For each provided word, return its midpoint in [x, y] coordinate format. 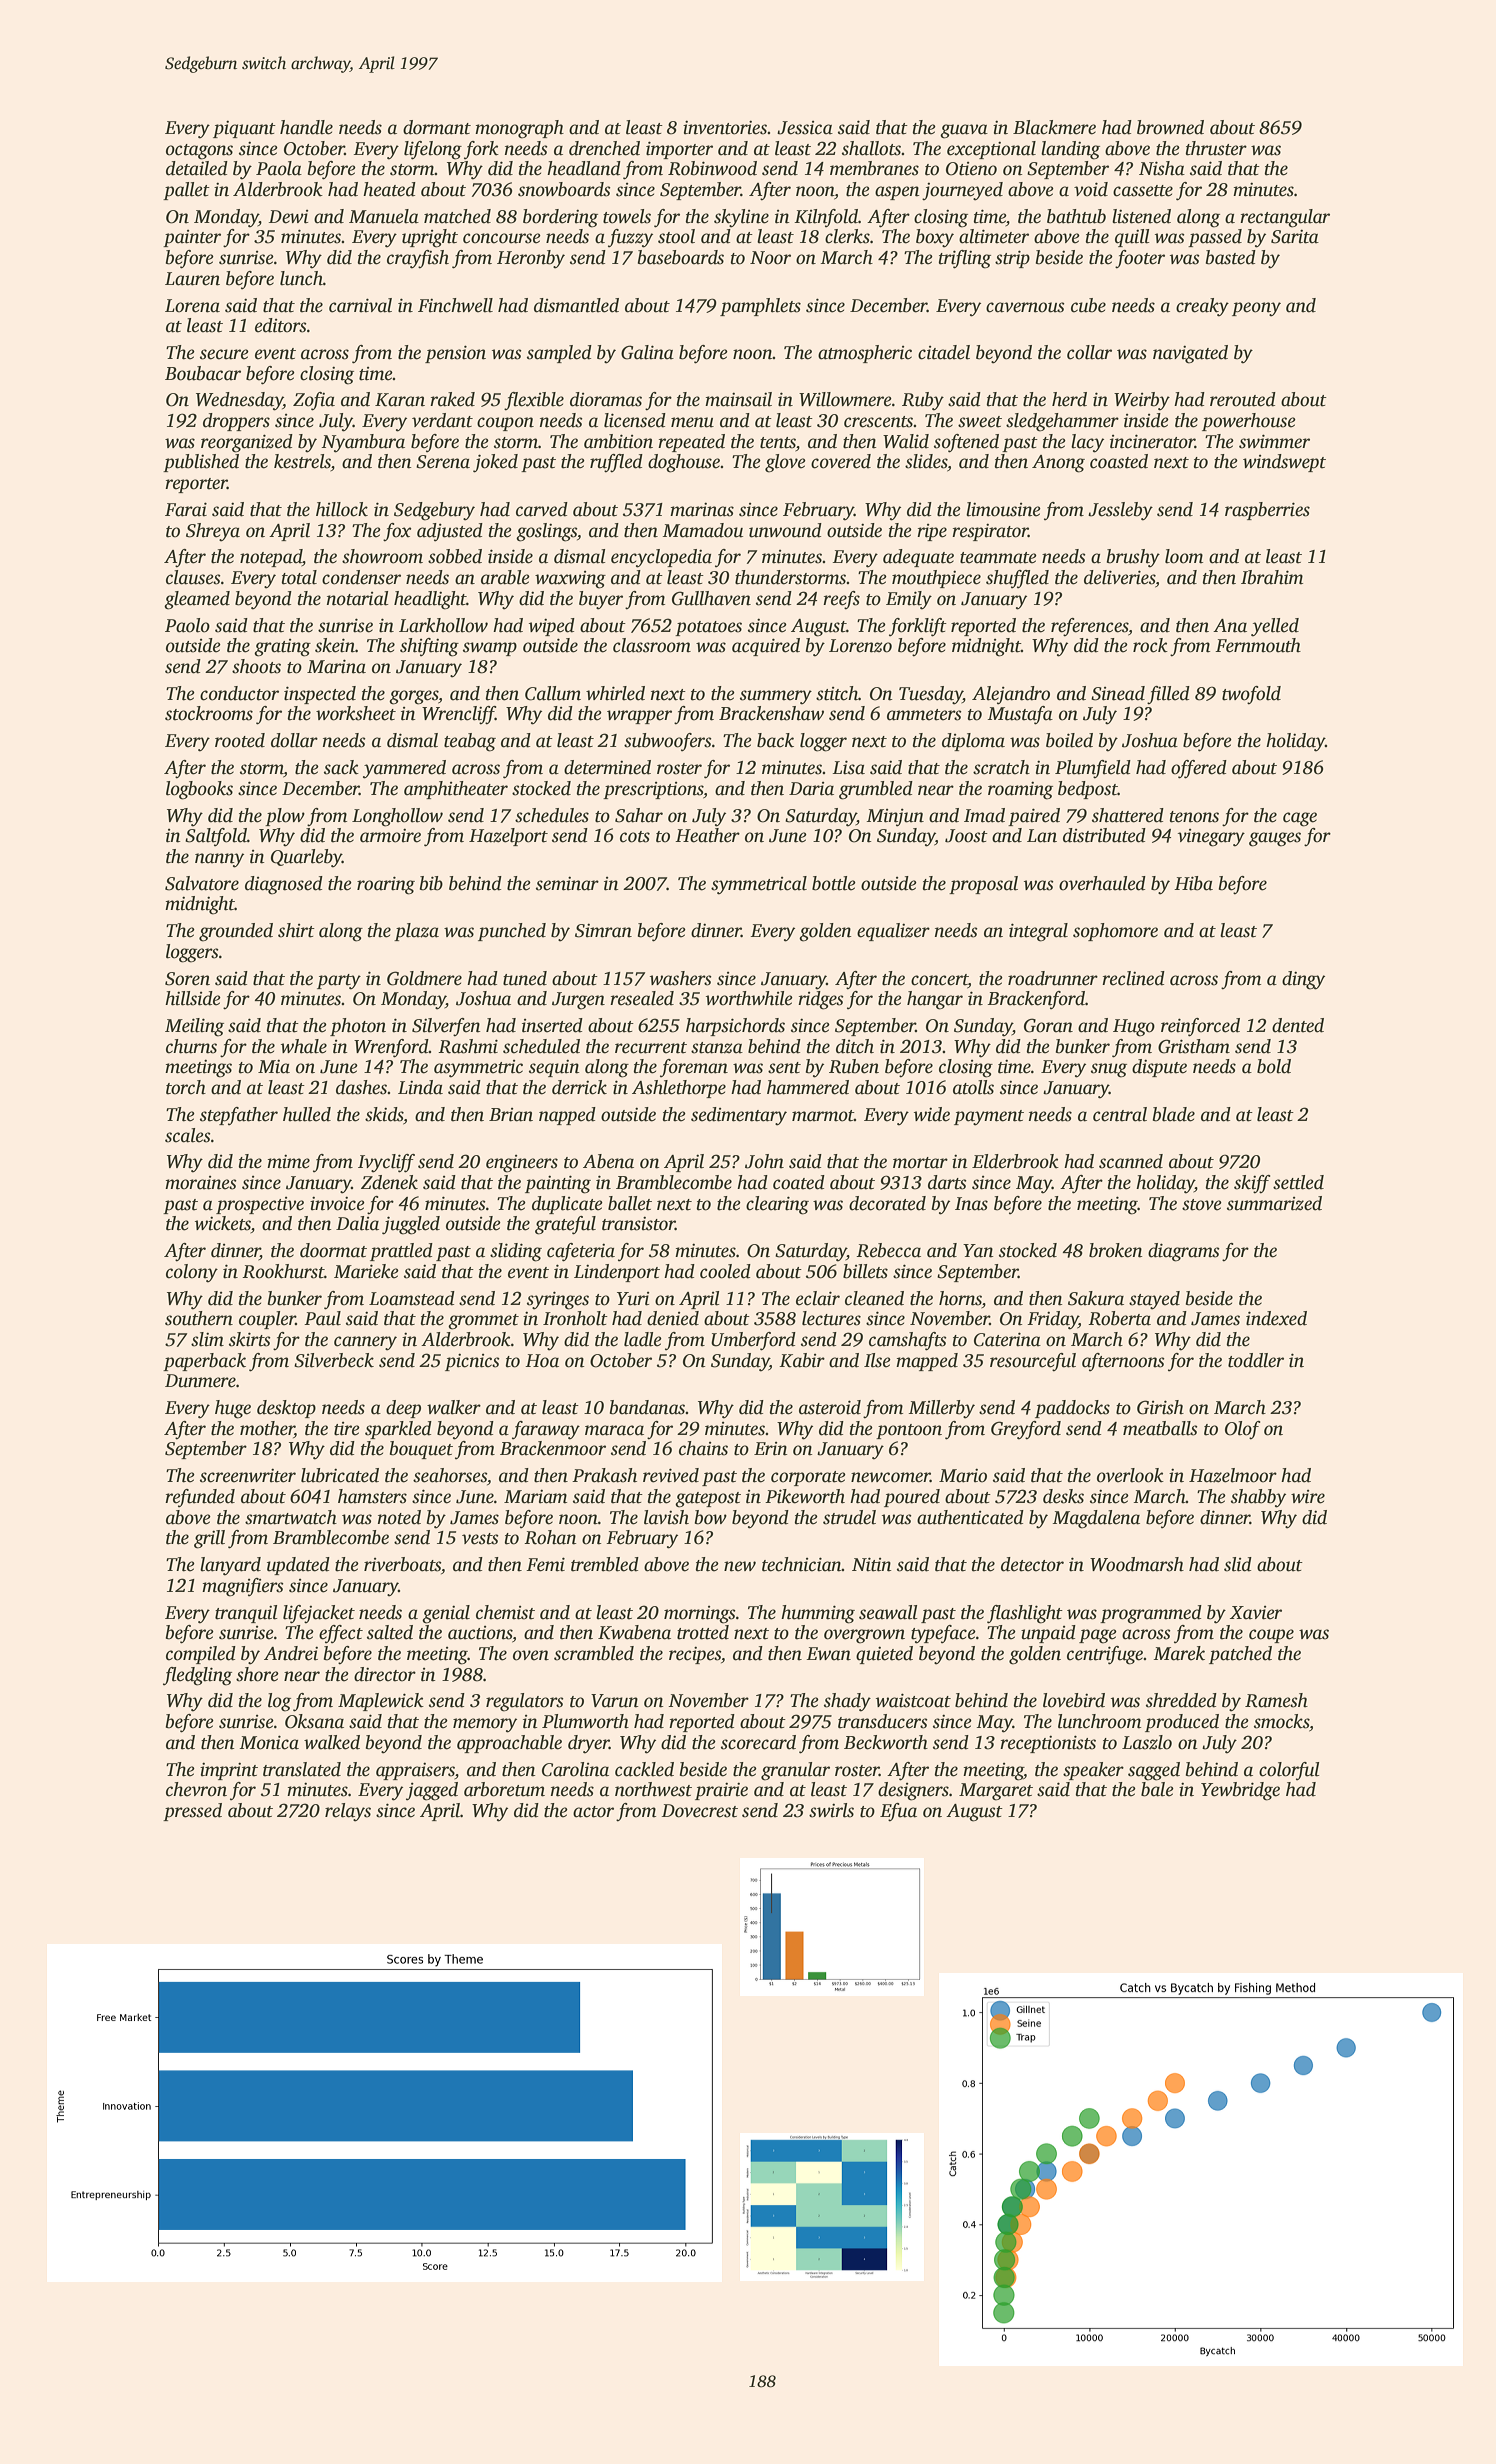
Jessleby [1120, 511]
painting [558, 1184]
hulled [307, 1114]
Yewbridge [1240, 1791]
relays [348, 1812]
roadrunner [1053, 978]
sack [341, 767]
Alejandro [1011, 695]
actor [593, 1812]
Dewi [289, 217]
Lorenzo [860, 646]
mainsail [738, 399]
